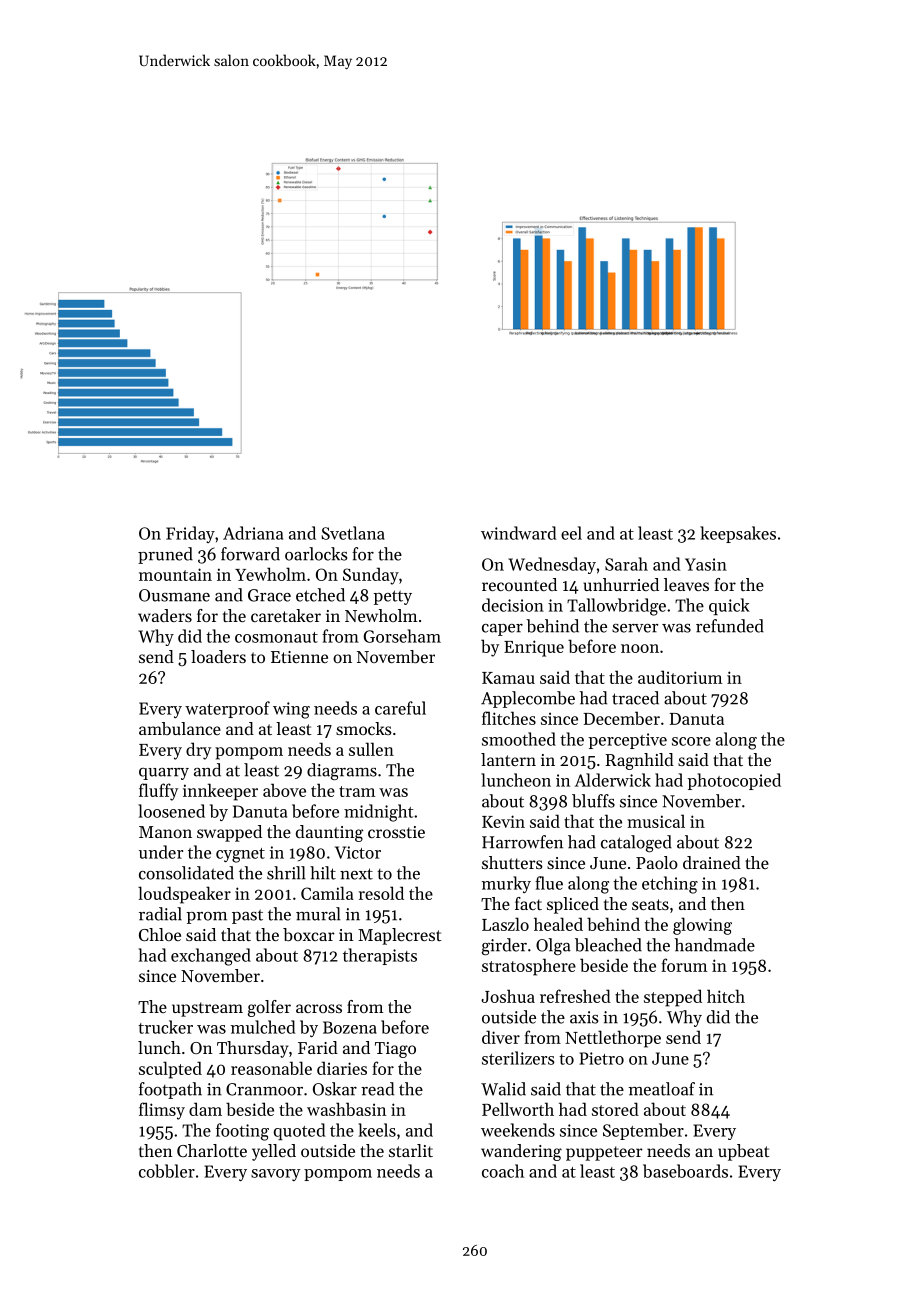 Image resolution: width=924 pixels, height=1314 pixels. I want to click on keepsakes, so click(738, 534).
